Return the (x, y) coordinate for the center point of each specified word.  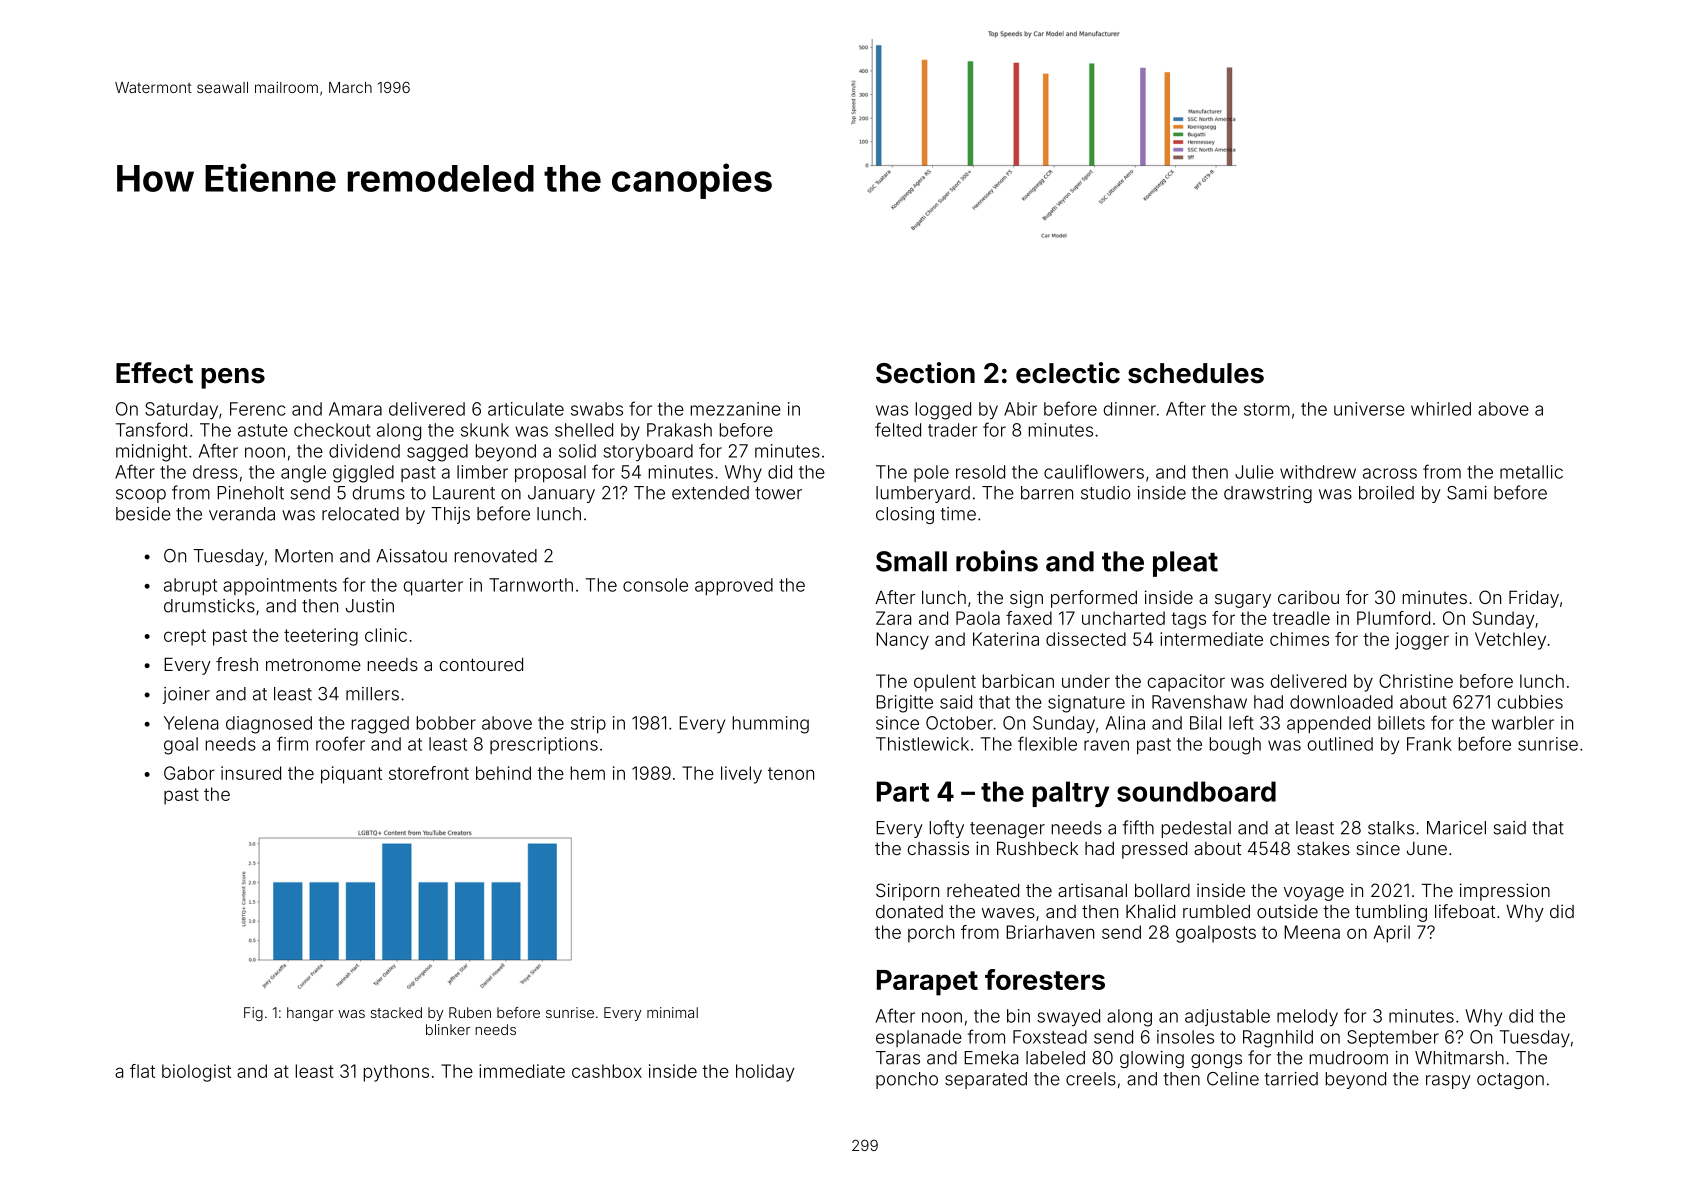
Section (925, 373)
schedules (1196, 373)
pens (233, 378)
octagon (1510, 1081)
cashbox (607, 1071)
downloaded (1341, 702)
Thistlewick (922, 744)
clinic (386, 635)
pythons (396, 1073)
